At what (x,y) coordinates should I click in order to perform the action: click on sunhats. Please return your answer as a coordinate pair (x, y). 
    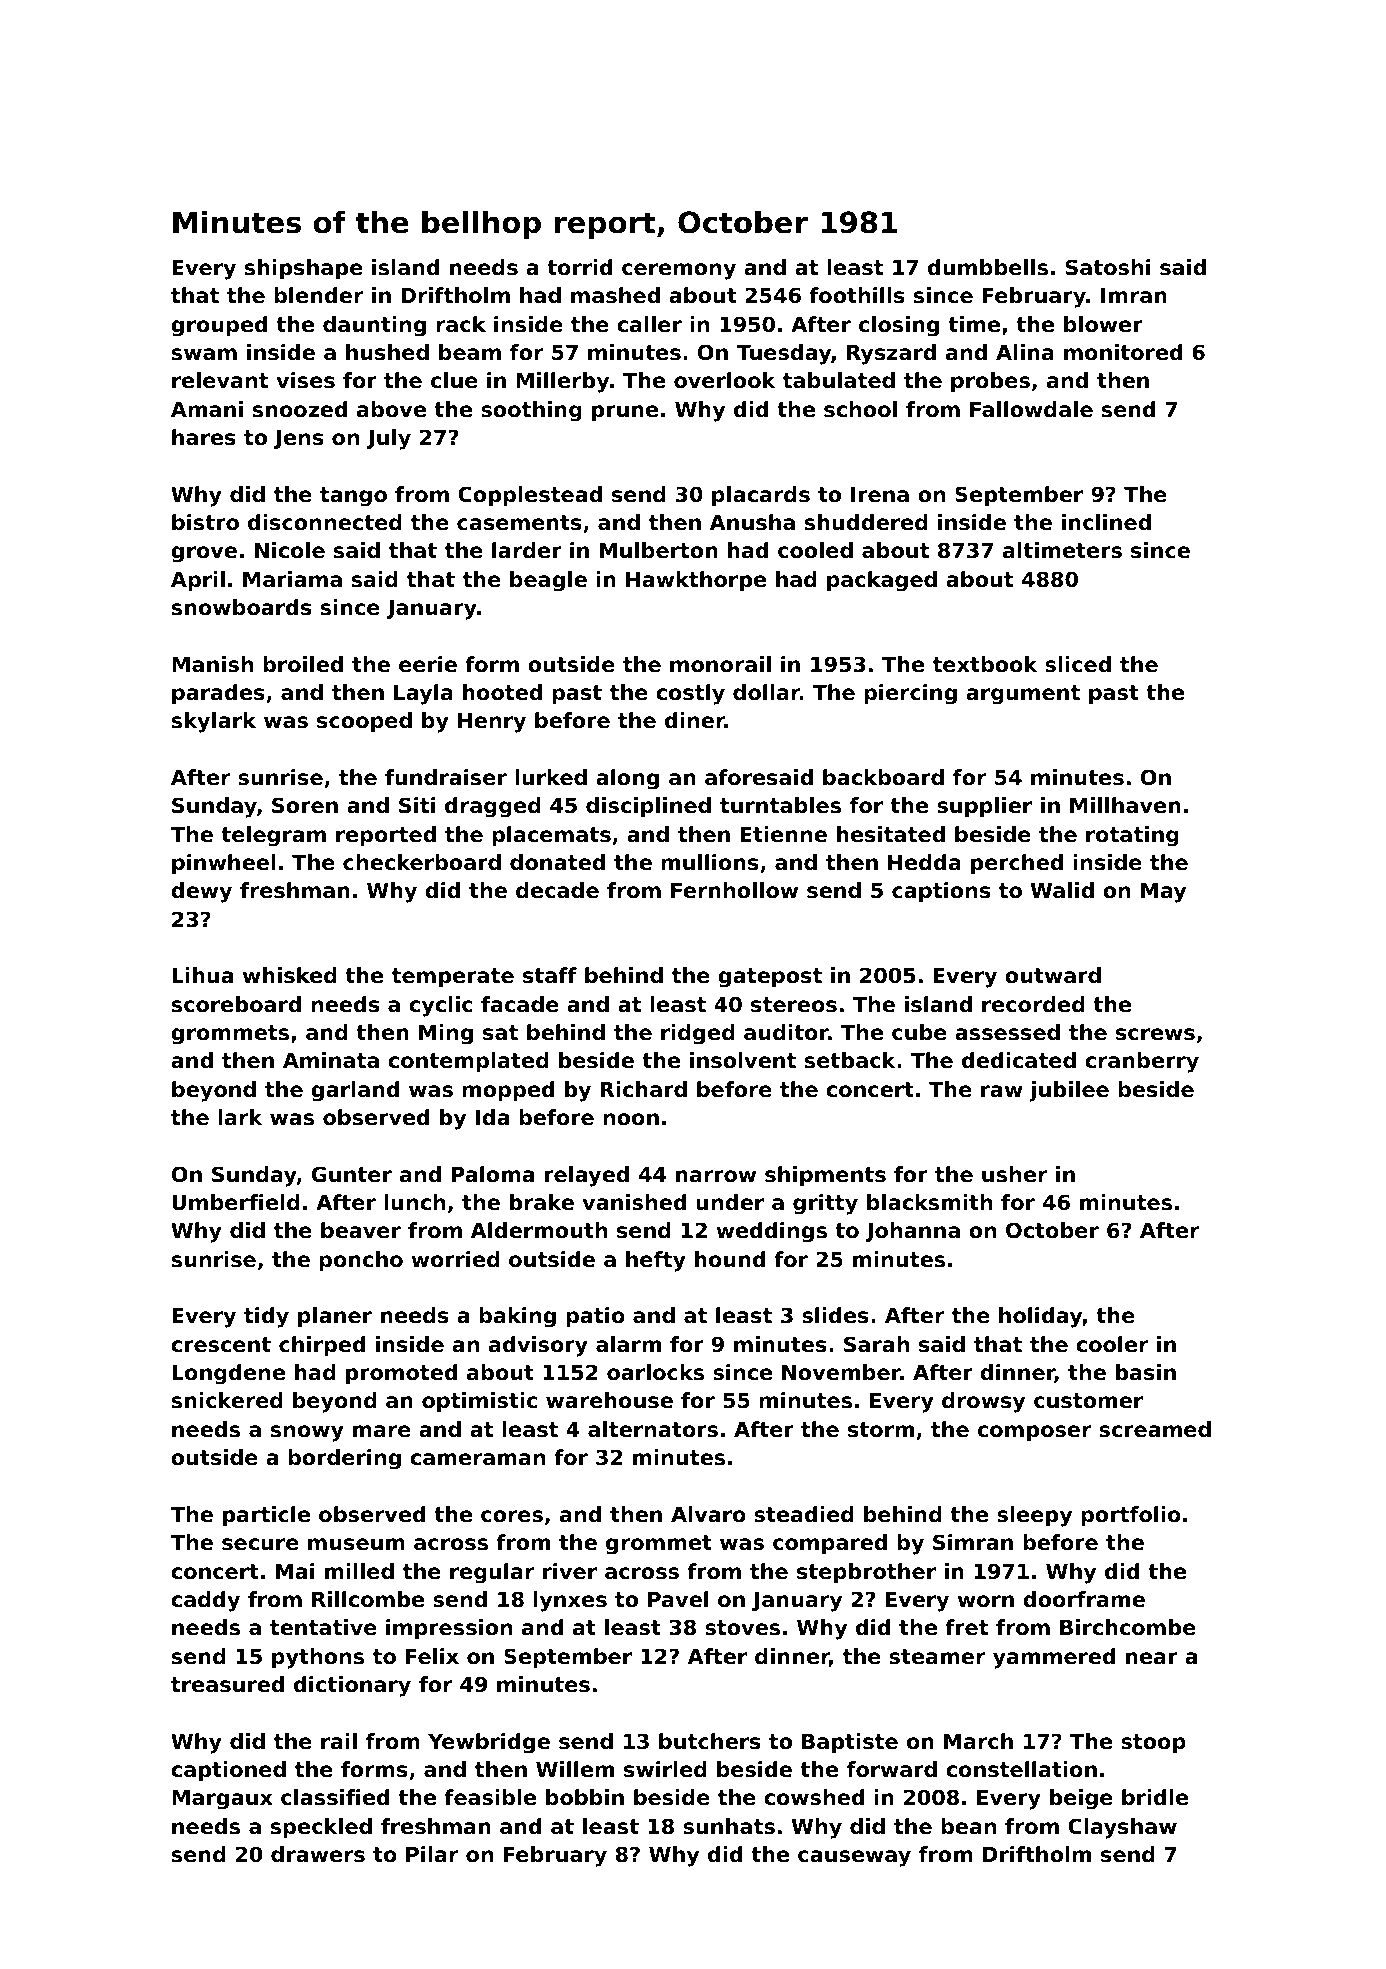
    Looking at the image, I should click on (729, 1826).
